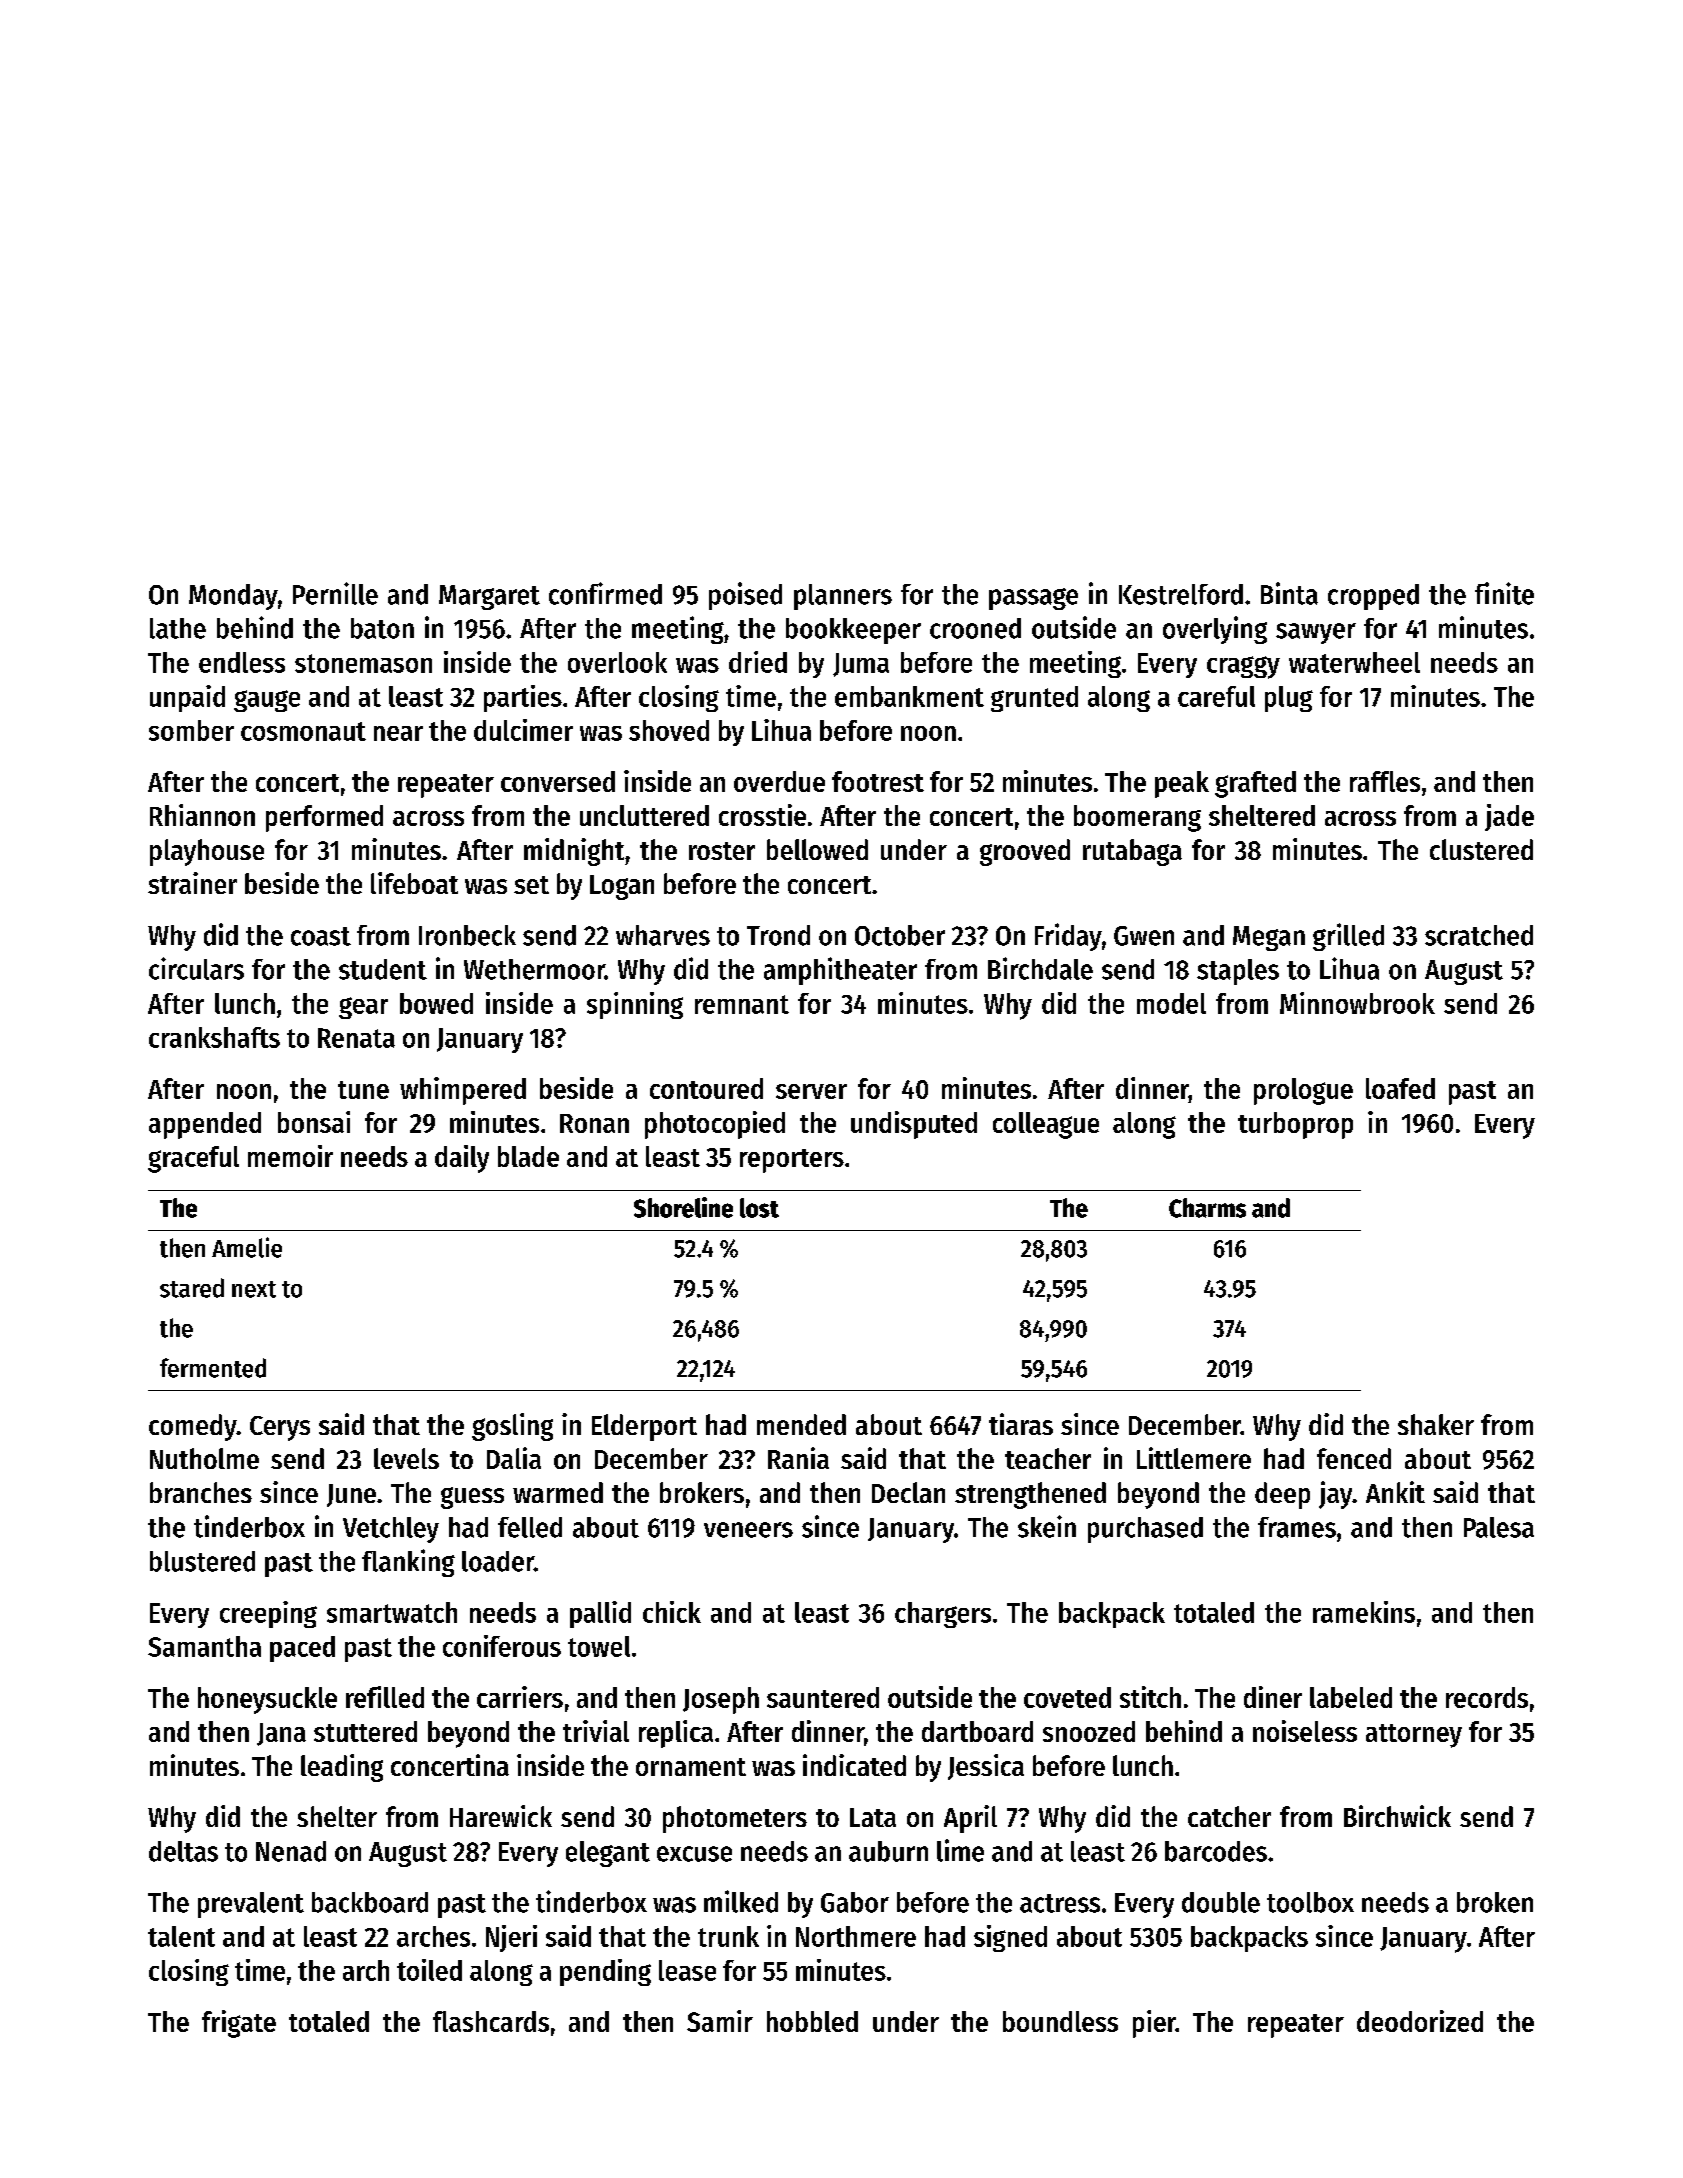 The height and width of the image is (2178, 1683). I want to click on uncluttered, so click(644, 815).
